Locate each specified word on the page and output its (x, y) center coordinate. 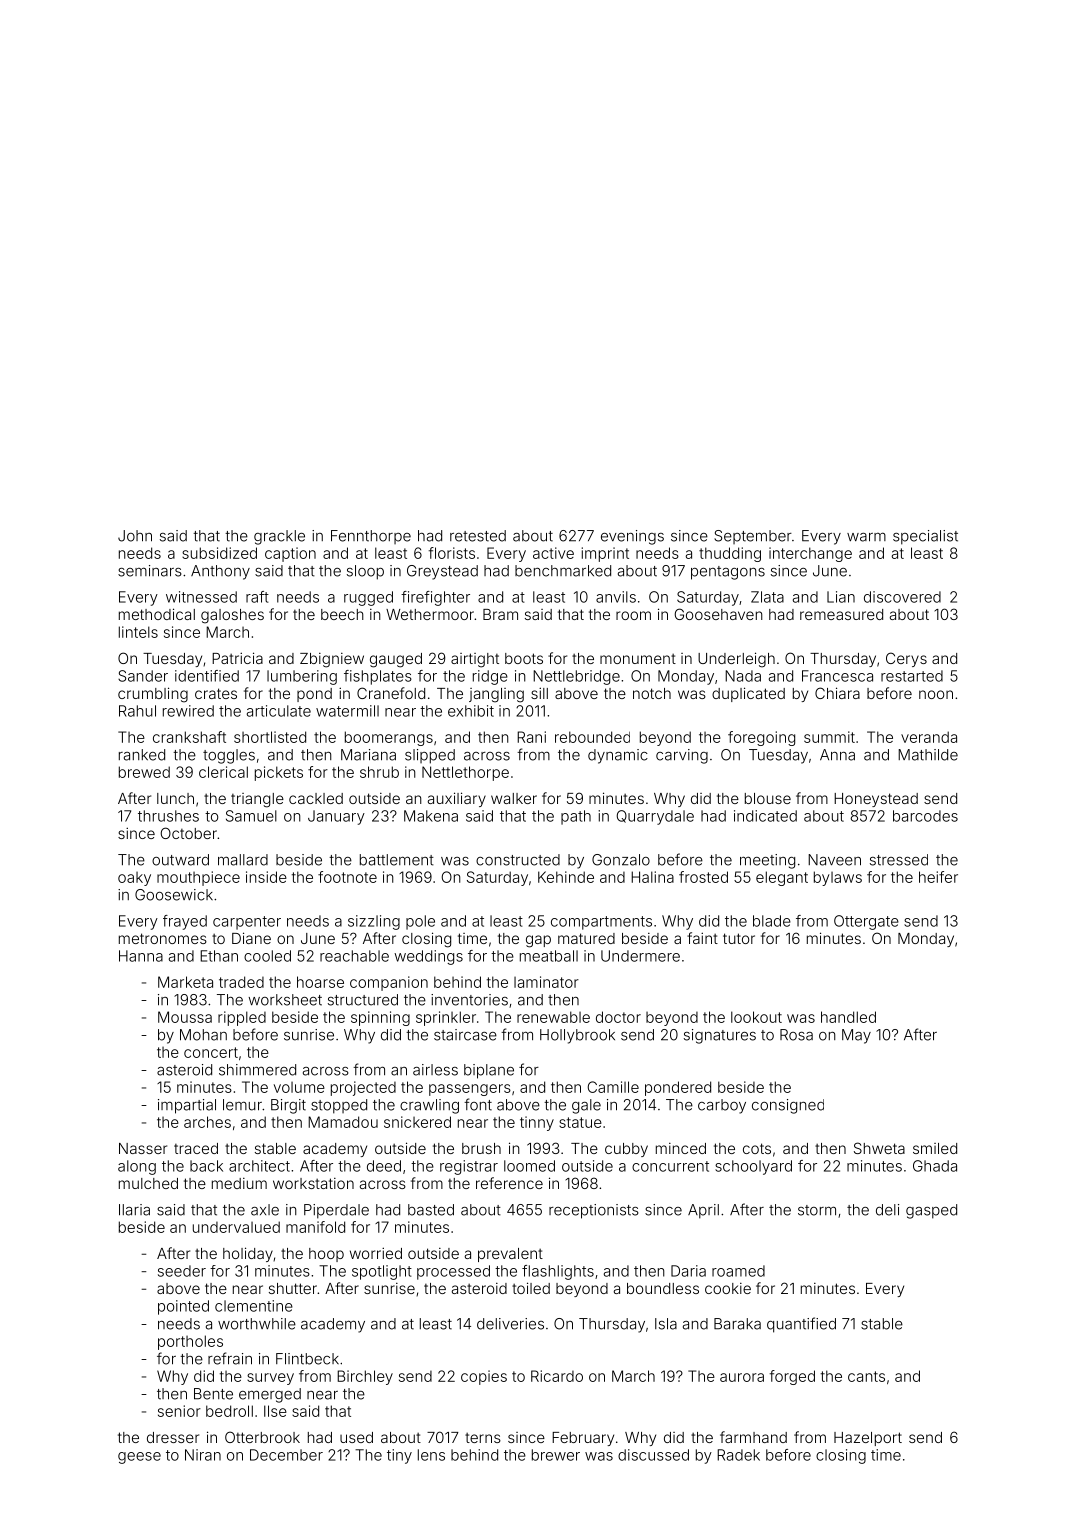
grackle (279, 537)
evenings (632, 537)
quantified (801, 1325)
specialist (925, 537)
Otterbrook (262, 1437)
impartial (187, 1106)
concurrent (670, 1166)
